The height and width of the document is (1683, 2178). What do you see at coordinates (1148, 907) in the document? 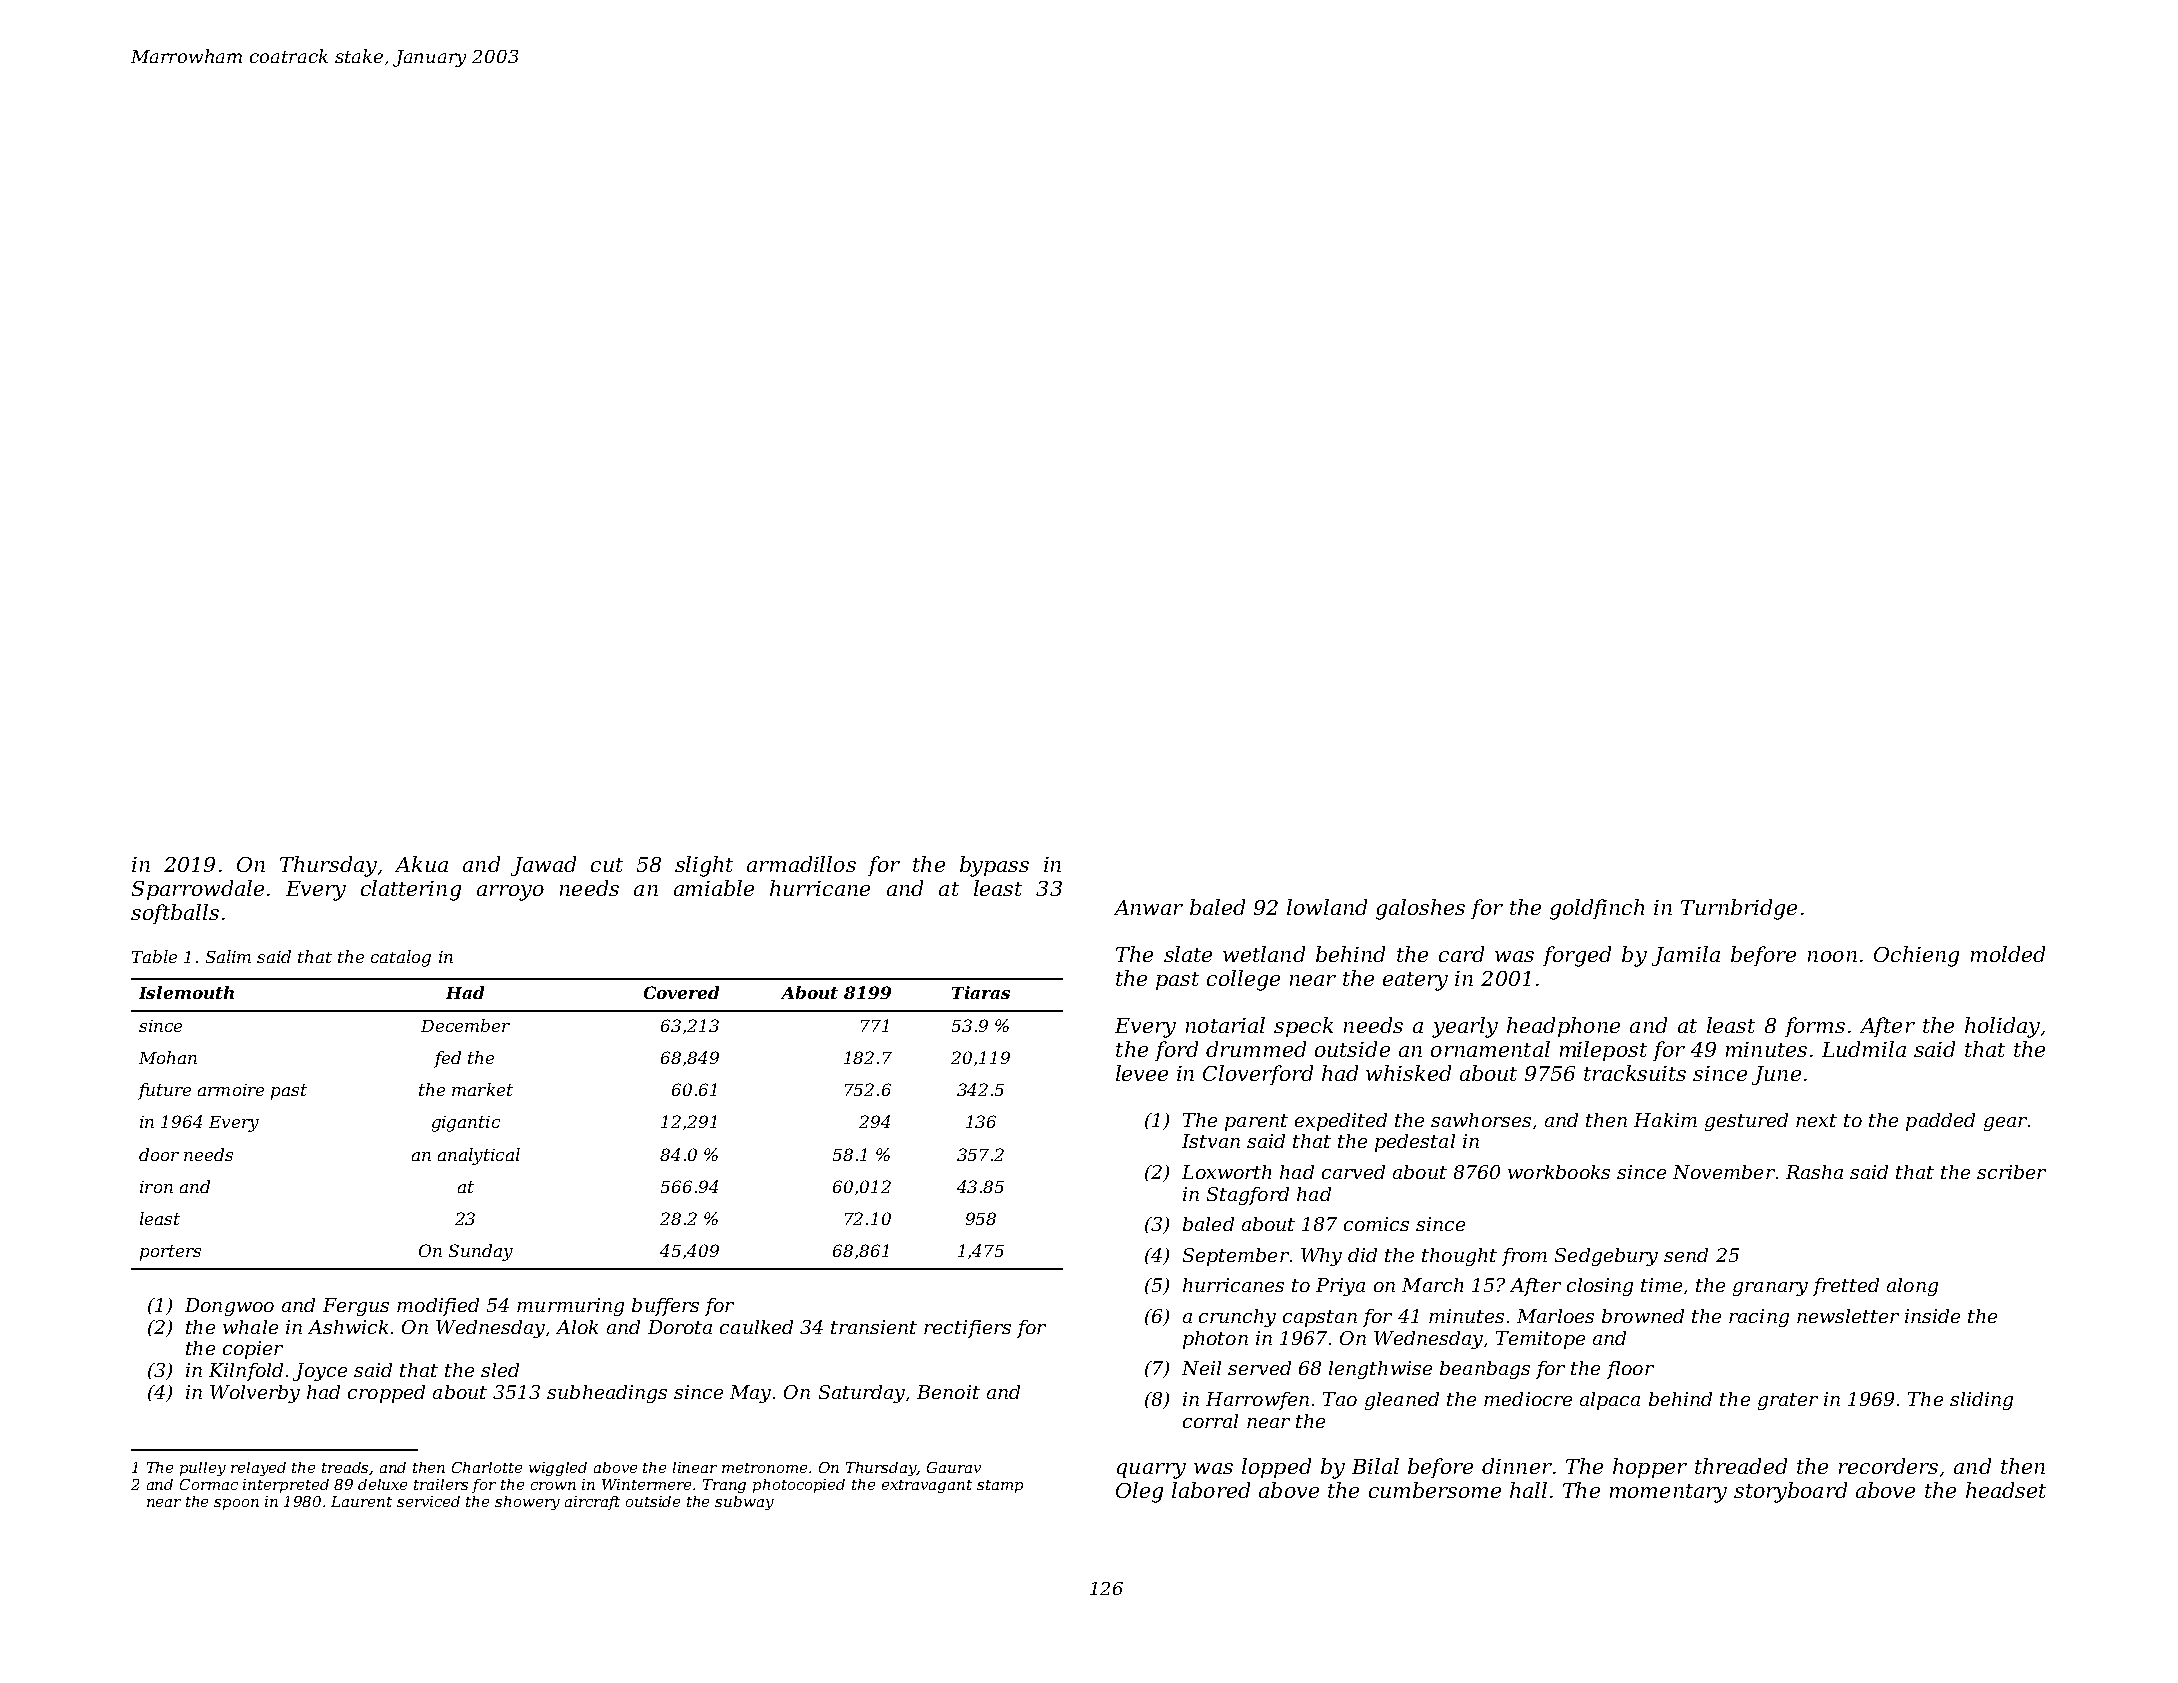
I see `Anwar` at bounding box center [1148, 907].
